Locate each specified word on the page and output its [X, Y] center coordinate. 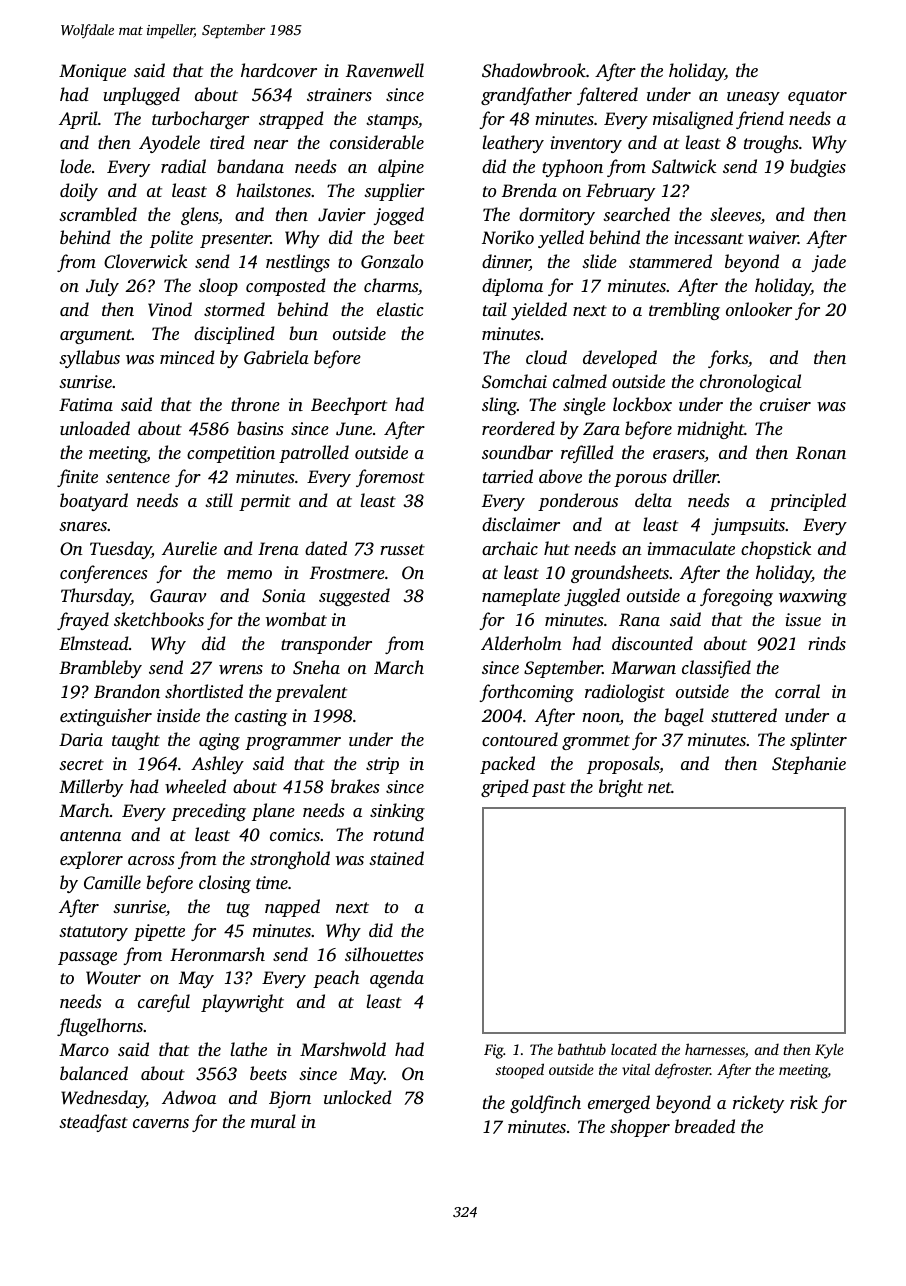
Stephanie [809, 765]
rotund [398, 834]
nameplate [521, 597]
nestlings [298, 263]
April [78, 120]
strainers [339, 94]
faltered [607, 96]
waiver [773, 237]
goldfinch [545, 1104]
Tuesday [121, 550]
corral [797, 691]
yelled [561, 239]
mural [273, 1121]
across [151, 860]
